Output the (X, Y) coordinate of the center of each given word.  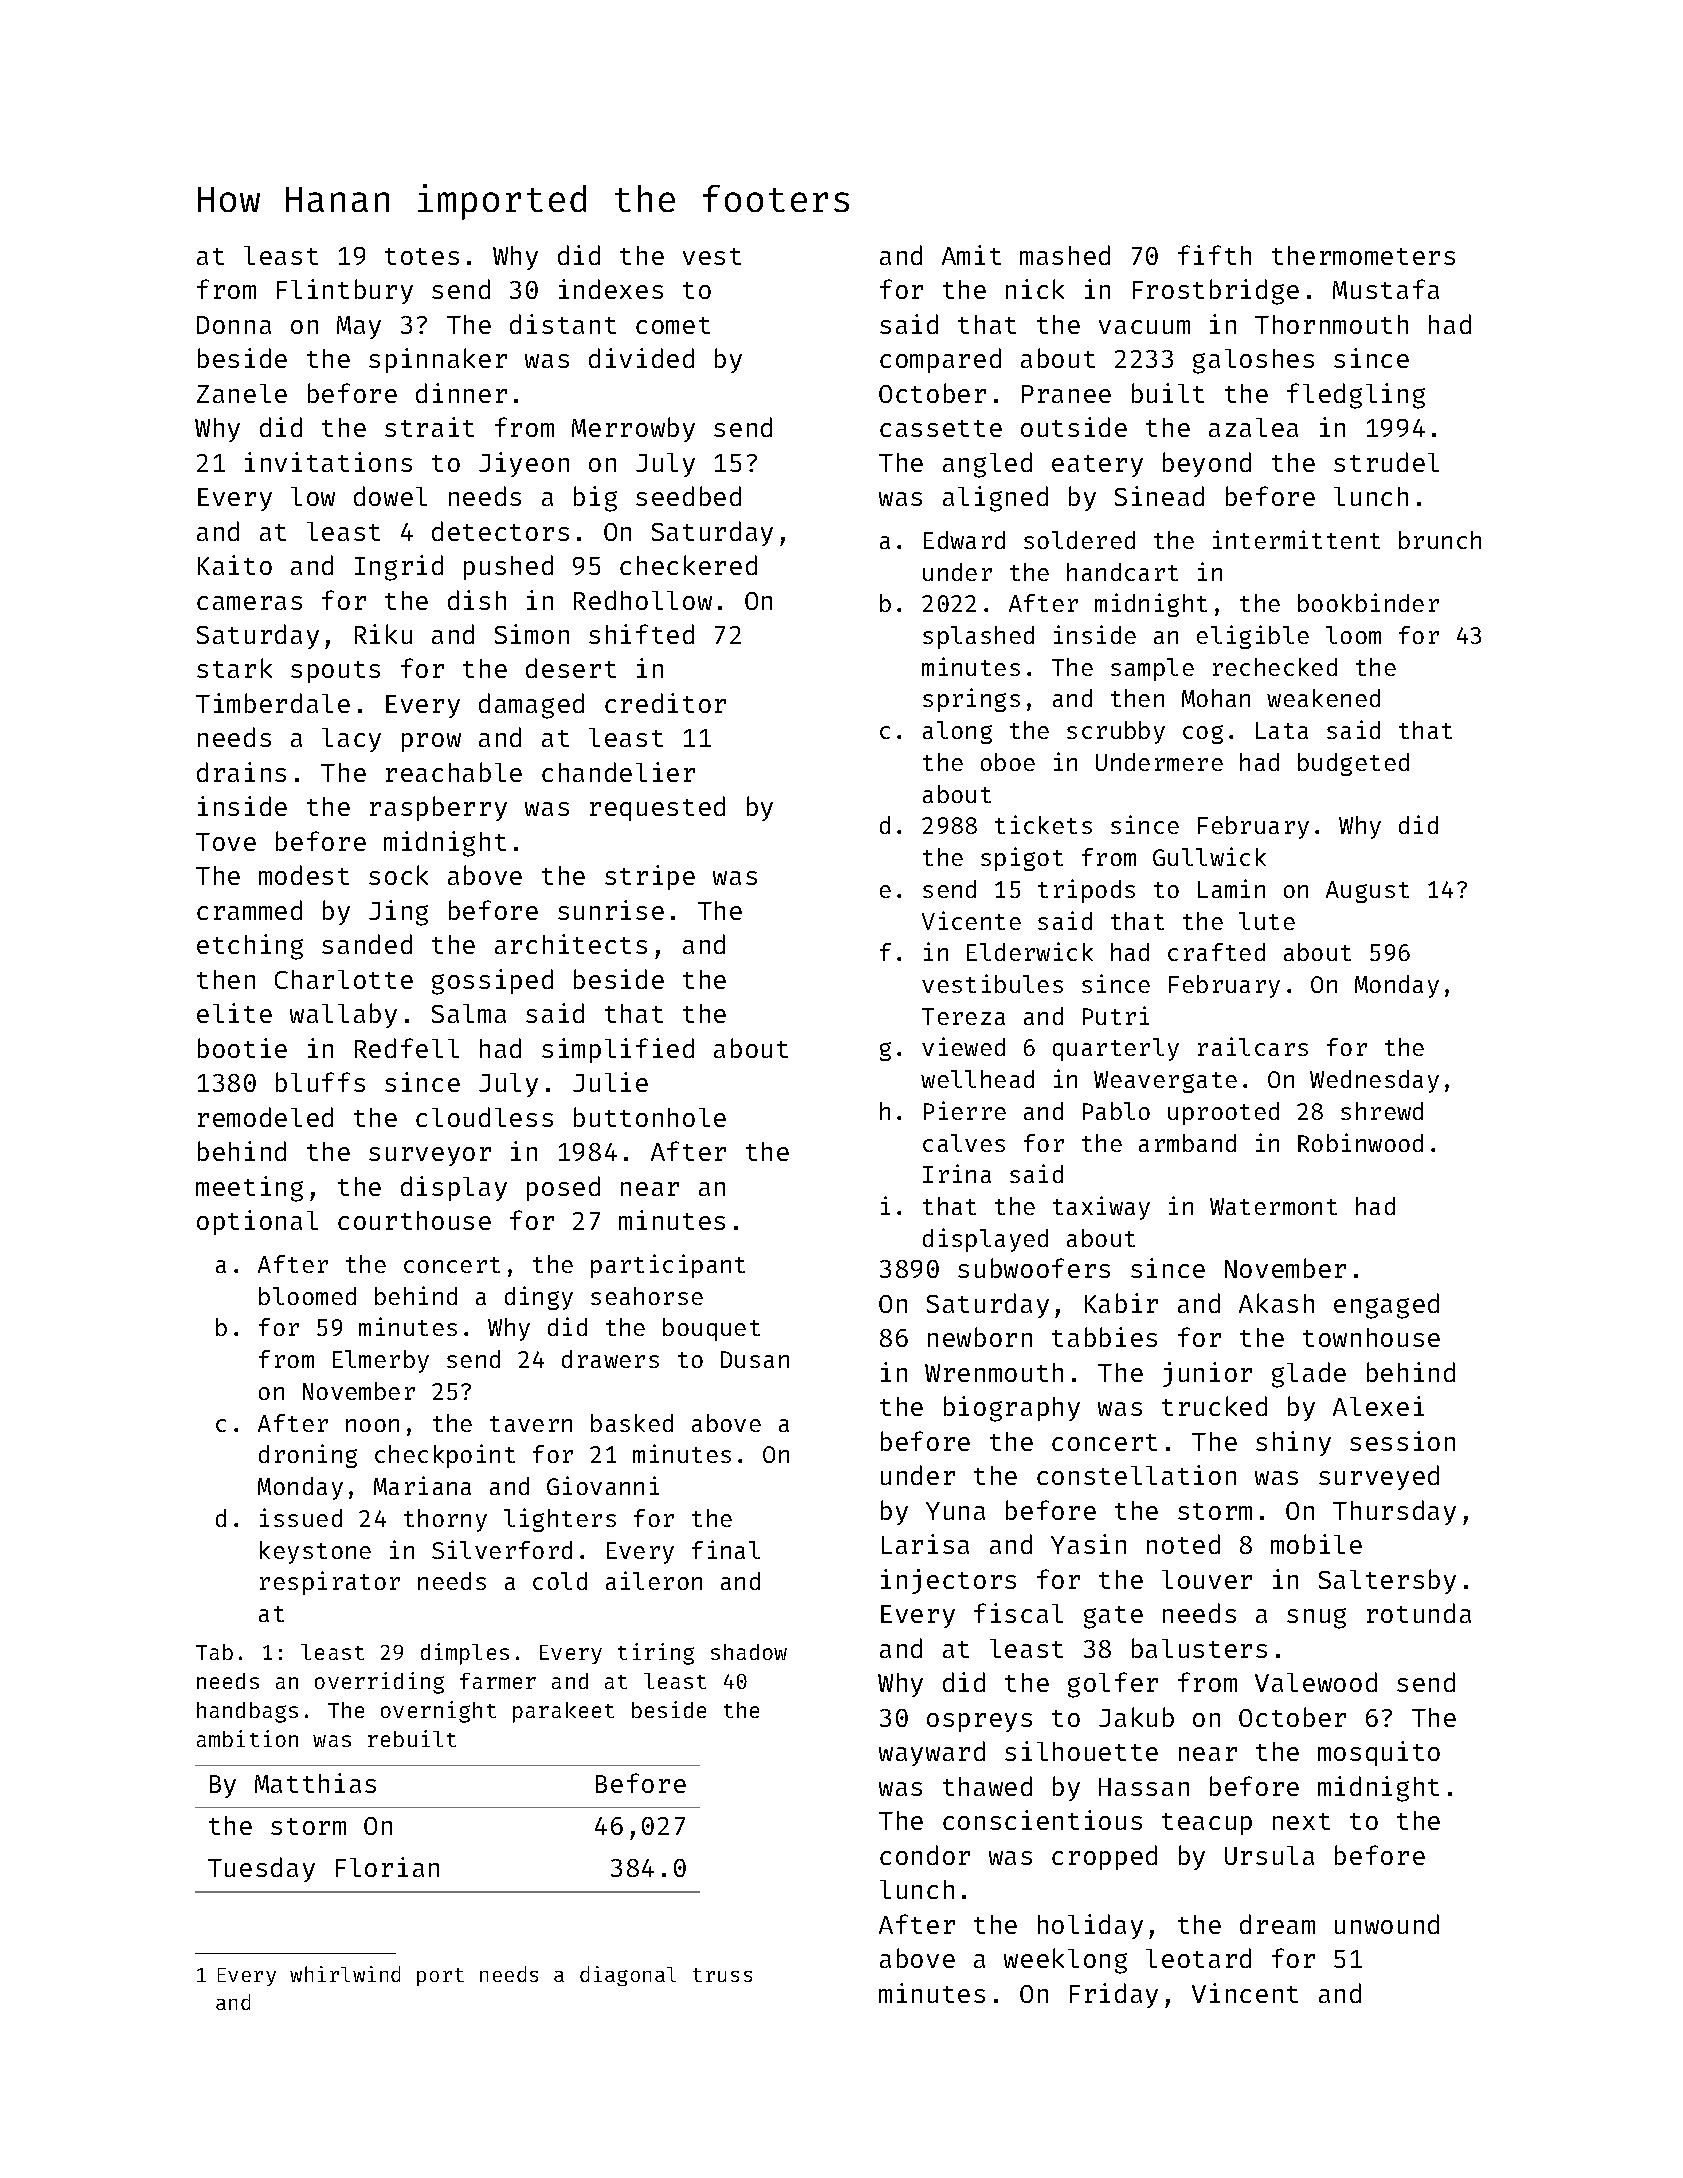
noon (372, 1425)
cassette (941, 428)
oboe (1008, 762)
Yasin (1088, 1544)
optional (257, 1222)
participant (668, 1266)
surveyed (1379, 1477)
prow (431, 742)
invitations (328, 462)
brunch (1440, 540)
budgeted (1353, 764)
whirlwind (345, 1974)
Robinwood (1360, 1142)
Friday (1114, 1995)
